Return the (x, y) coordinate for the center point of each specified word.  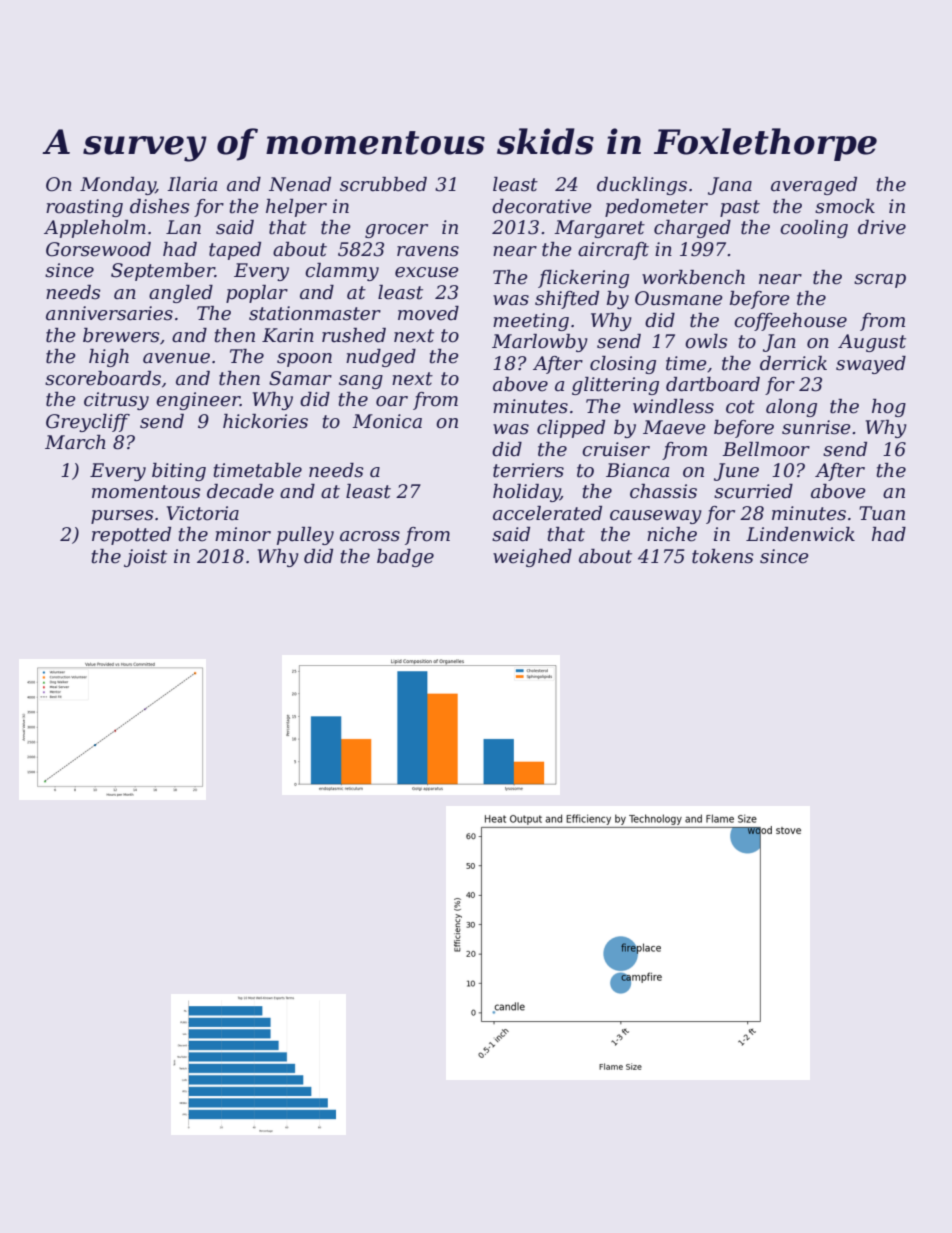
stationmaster (315, 313)
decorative (542, 206)
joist (145, 558)
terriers (528, 470)
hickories (265, 421)
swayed (871, 365)
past (740, 208)
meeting (531, 322)
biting (179, 472)
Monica (387, 421)
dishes (159, 206)
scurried (753, 491)
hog (889, 408)
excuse (427, 272)
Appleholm (95, 229)
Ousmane (679, 298)
